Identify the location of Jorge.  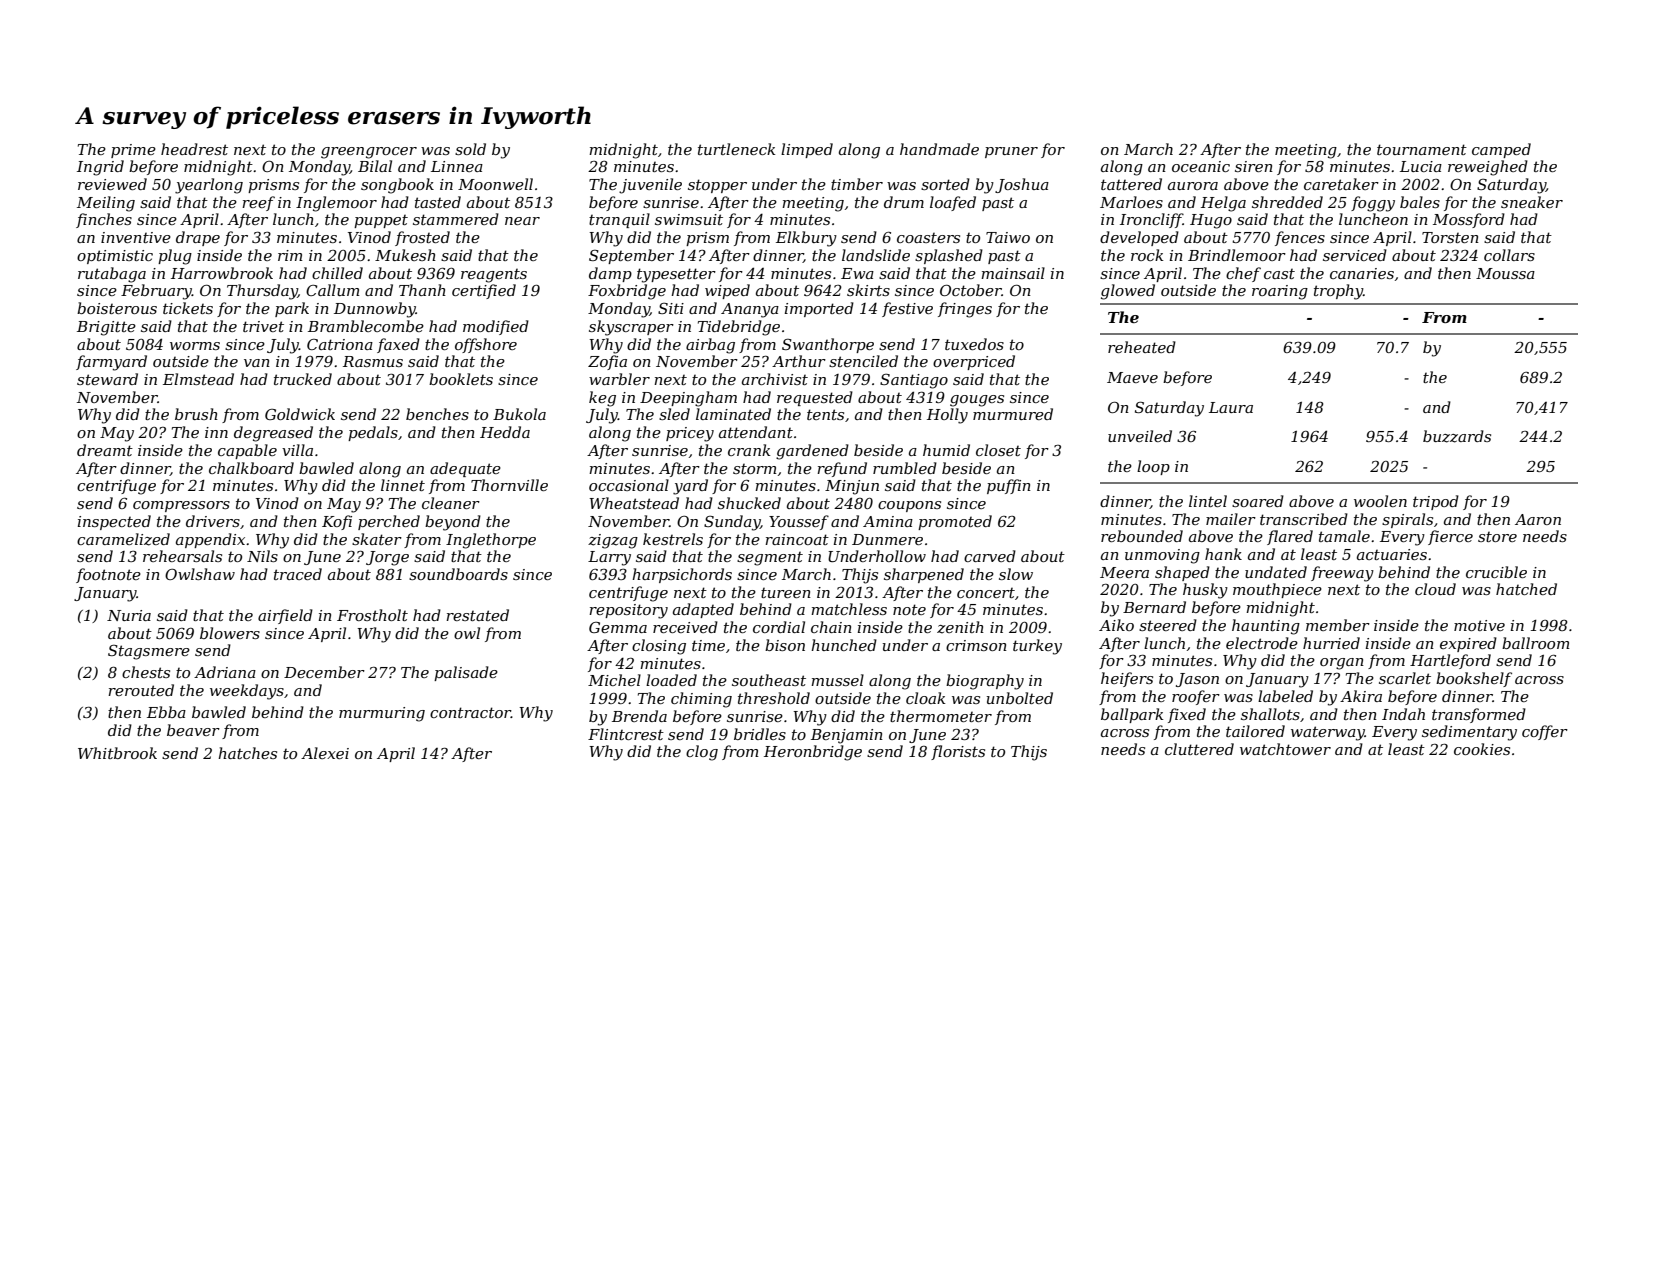
(387, 558).
